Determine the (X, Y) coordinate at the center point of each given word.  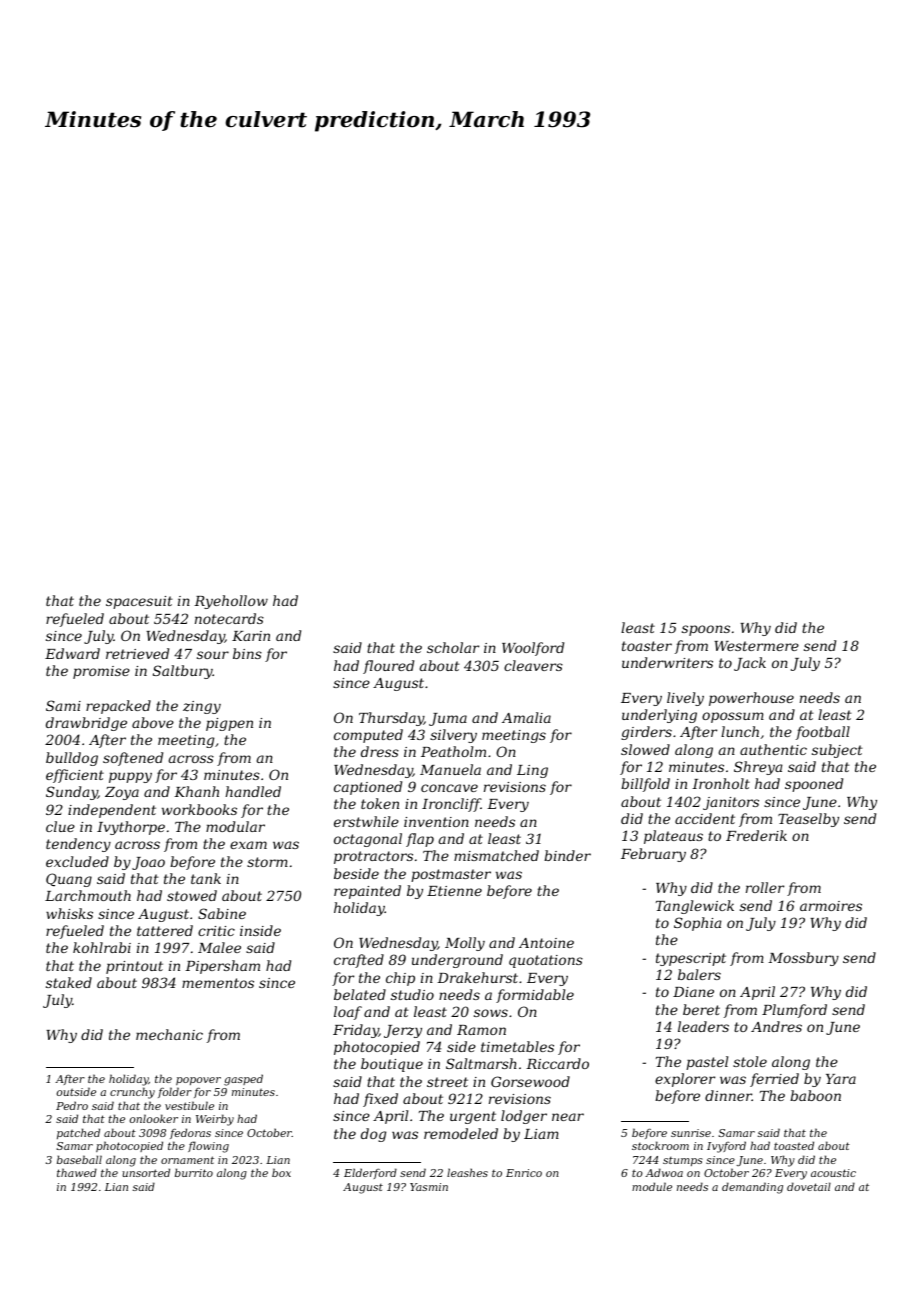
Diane (693, 992)
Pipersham (222, 967)
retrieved (137, 653)
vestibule (189, 1105)
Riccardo (557, 1063)
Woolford (533, 649)
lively (685, 699)
